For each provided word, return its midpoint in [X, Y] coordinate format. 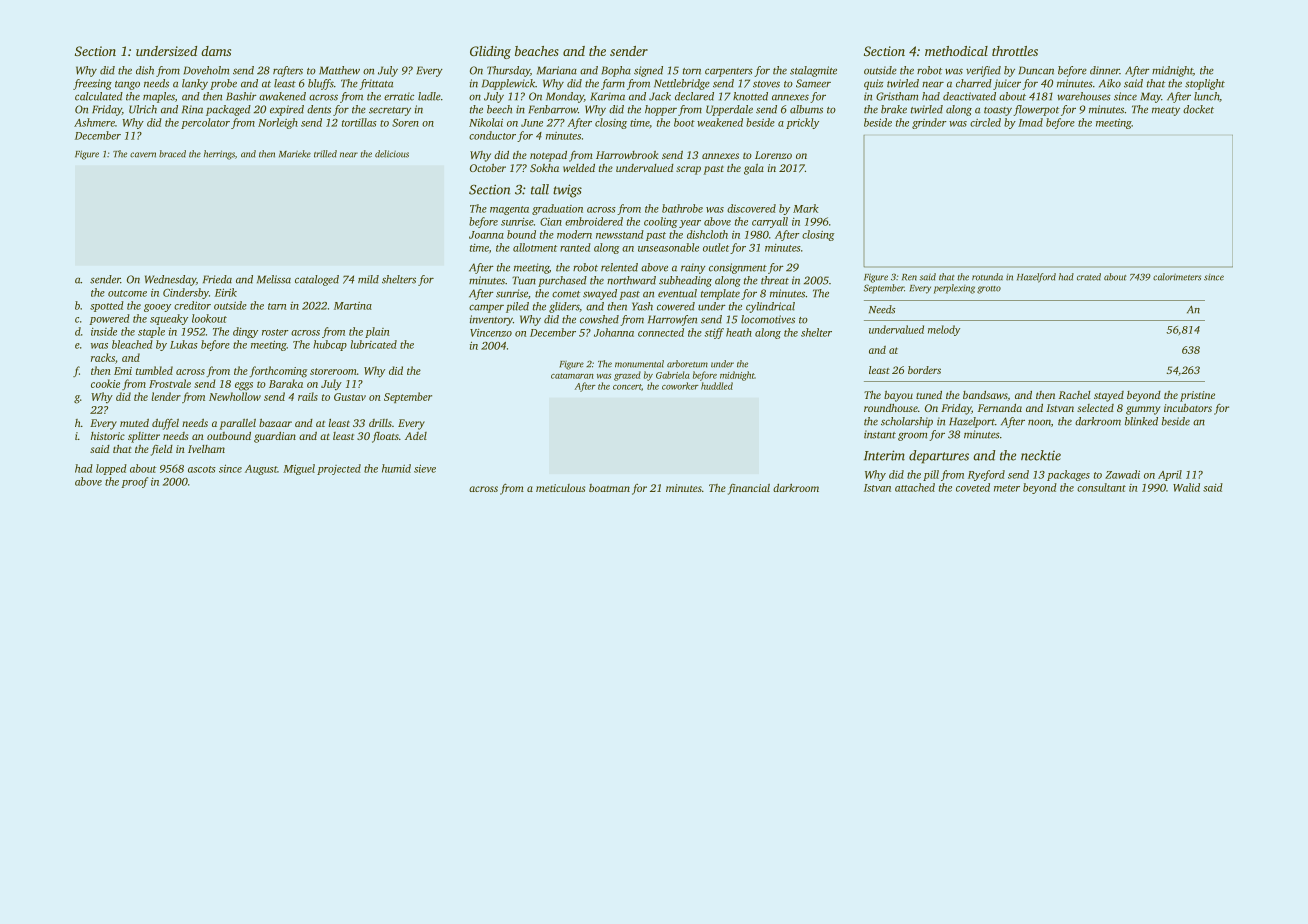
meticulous [560, 488]
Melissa [274, 279]
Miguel [299, 469]
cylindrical [770, 307]
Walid [1186, 487]
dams [216, 51]
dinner [1105, 70]
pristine [1197, 396]
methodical [956, 51]
